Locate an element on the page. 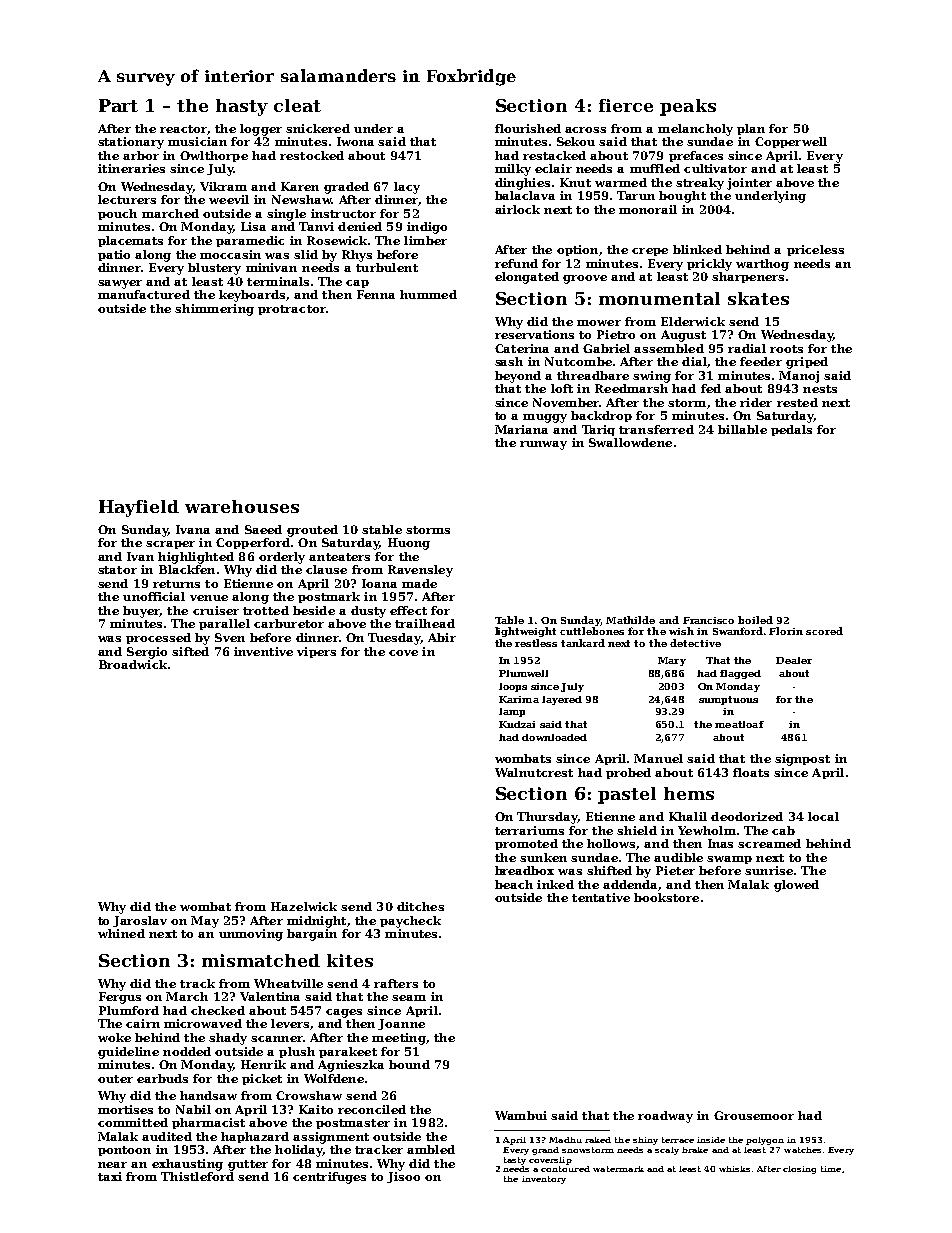  placemats is located at coordinates (130, 241).
